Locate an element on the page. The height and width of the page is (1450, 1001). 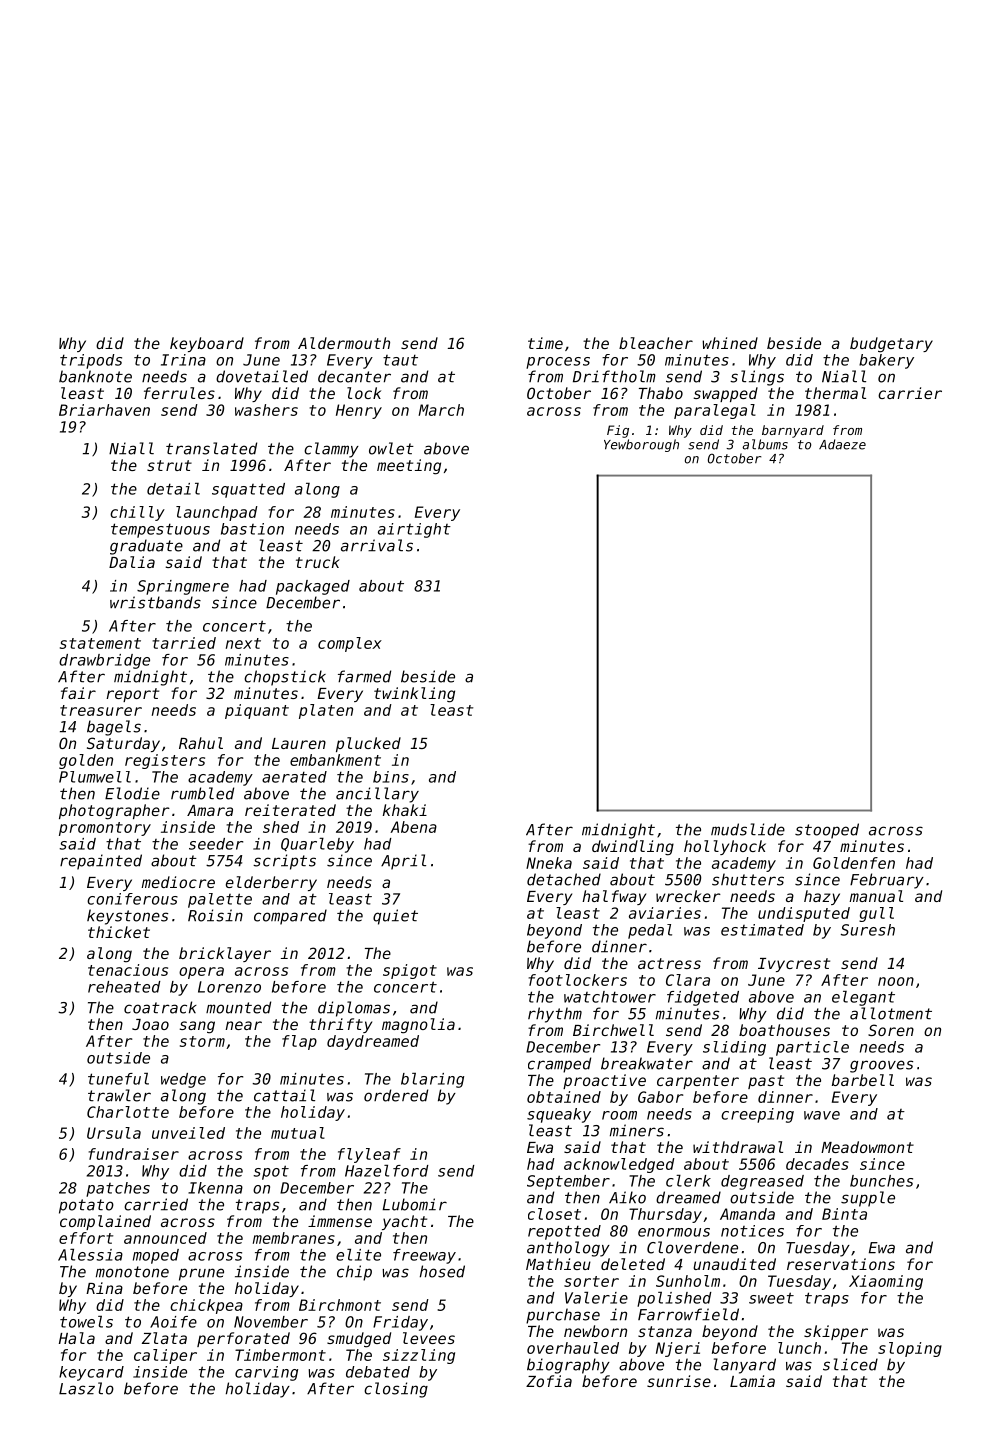
promontory is located at coordinates (105, 829).
